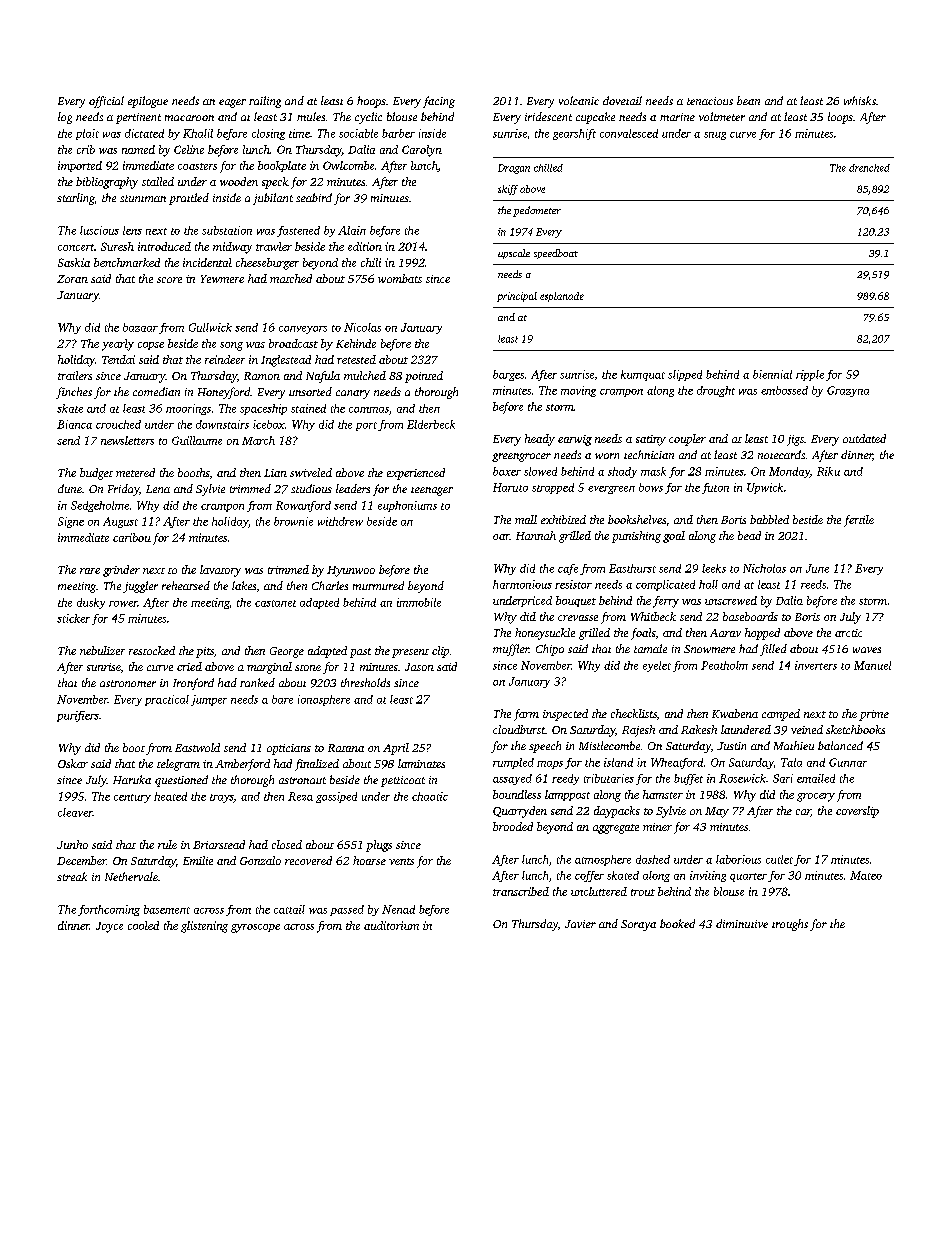  What do you see at coordinates (286, 361) in the screenshot?
I see `Inglestead` at bounding box center [286, 361].
